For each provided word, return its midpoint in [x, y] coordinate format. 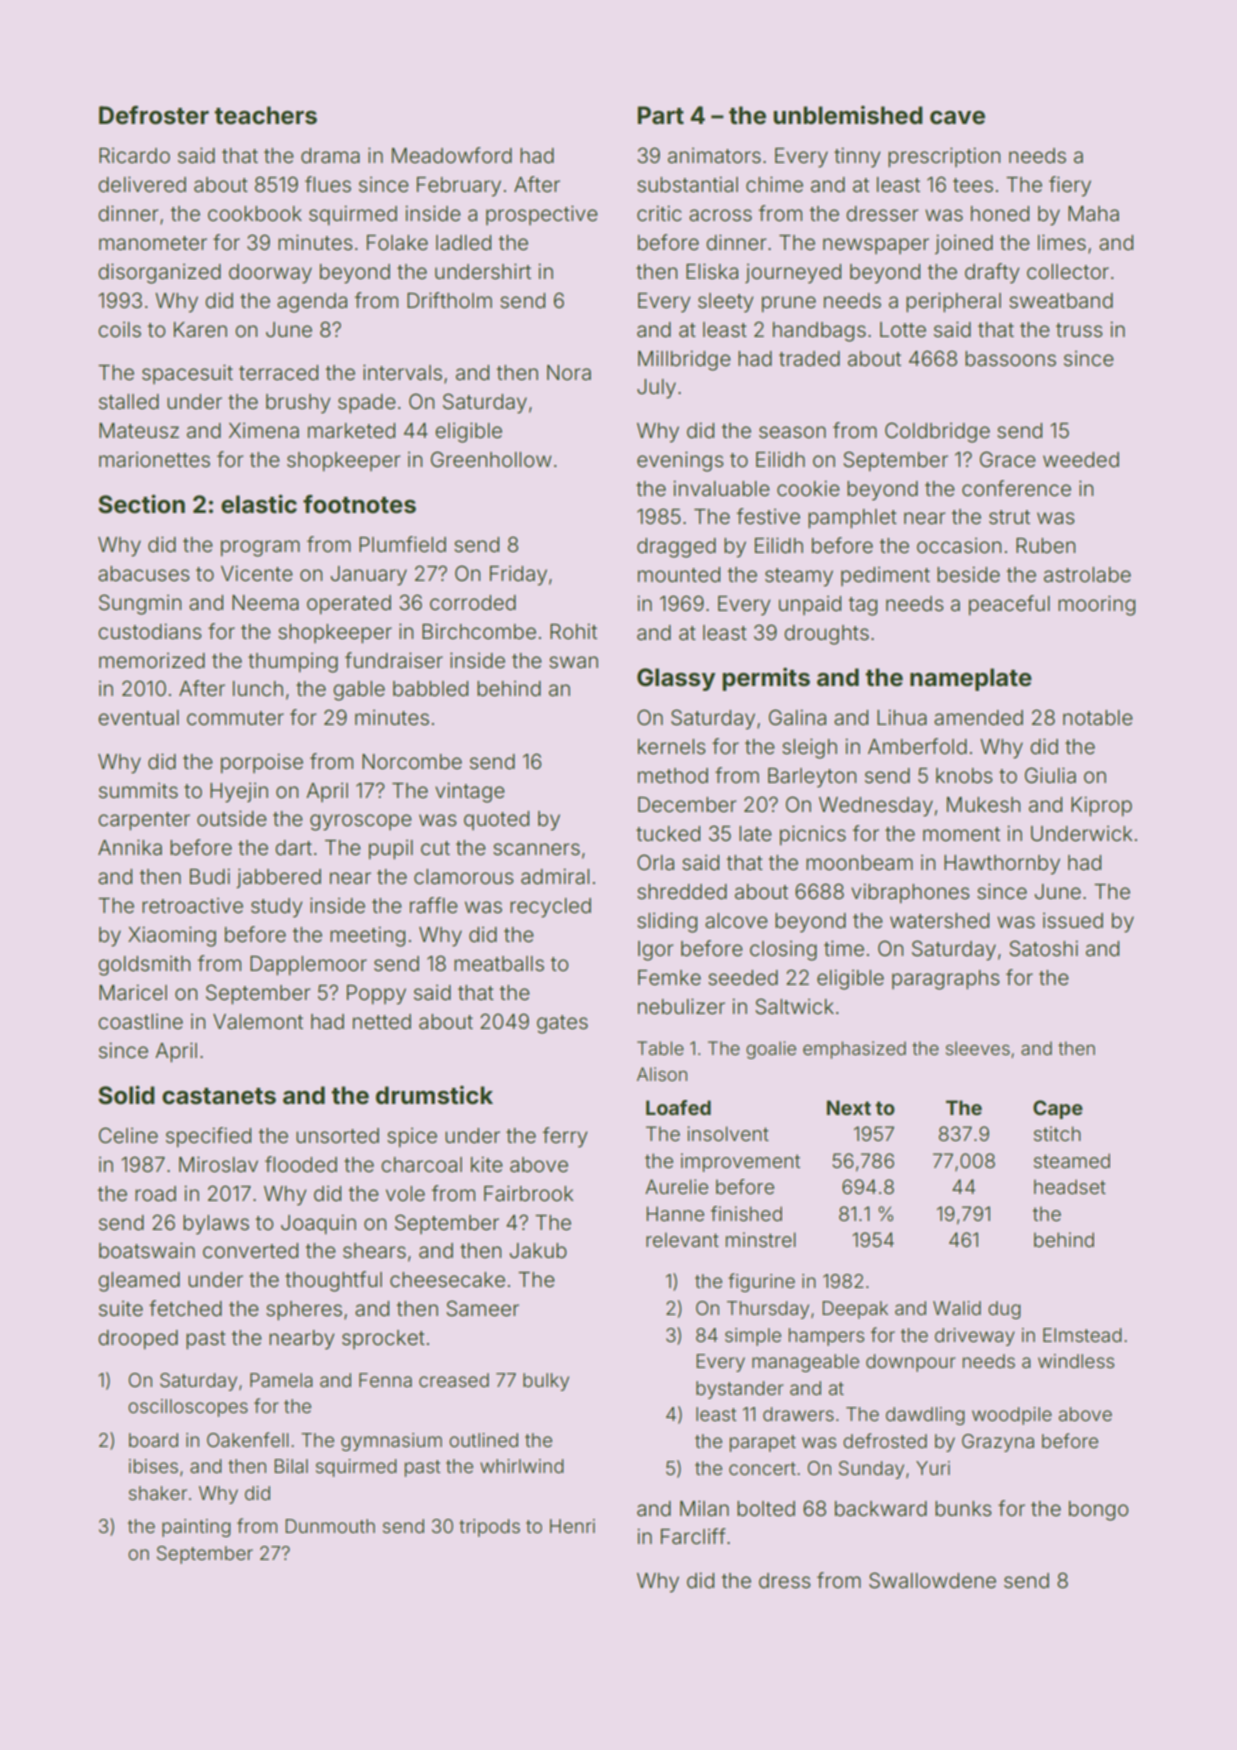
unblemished [848, 115]
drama [330, 155]
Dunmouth [330, 1526]
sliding [667, 922]
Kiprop [1101, 806]
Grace [1008, 459]
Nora [569, 372]
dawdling [925, 1416]
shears [374, 1251]
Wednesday [876, 807]
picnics [813, 835]
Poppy [376, 995]
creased [454, 1380]
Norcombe [412, 762]
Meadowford [452, 155]
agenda [312, 303]
